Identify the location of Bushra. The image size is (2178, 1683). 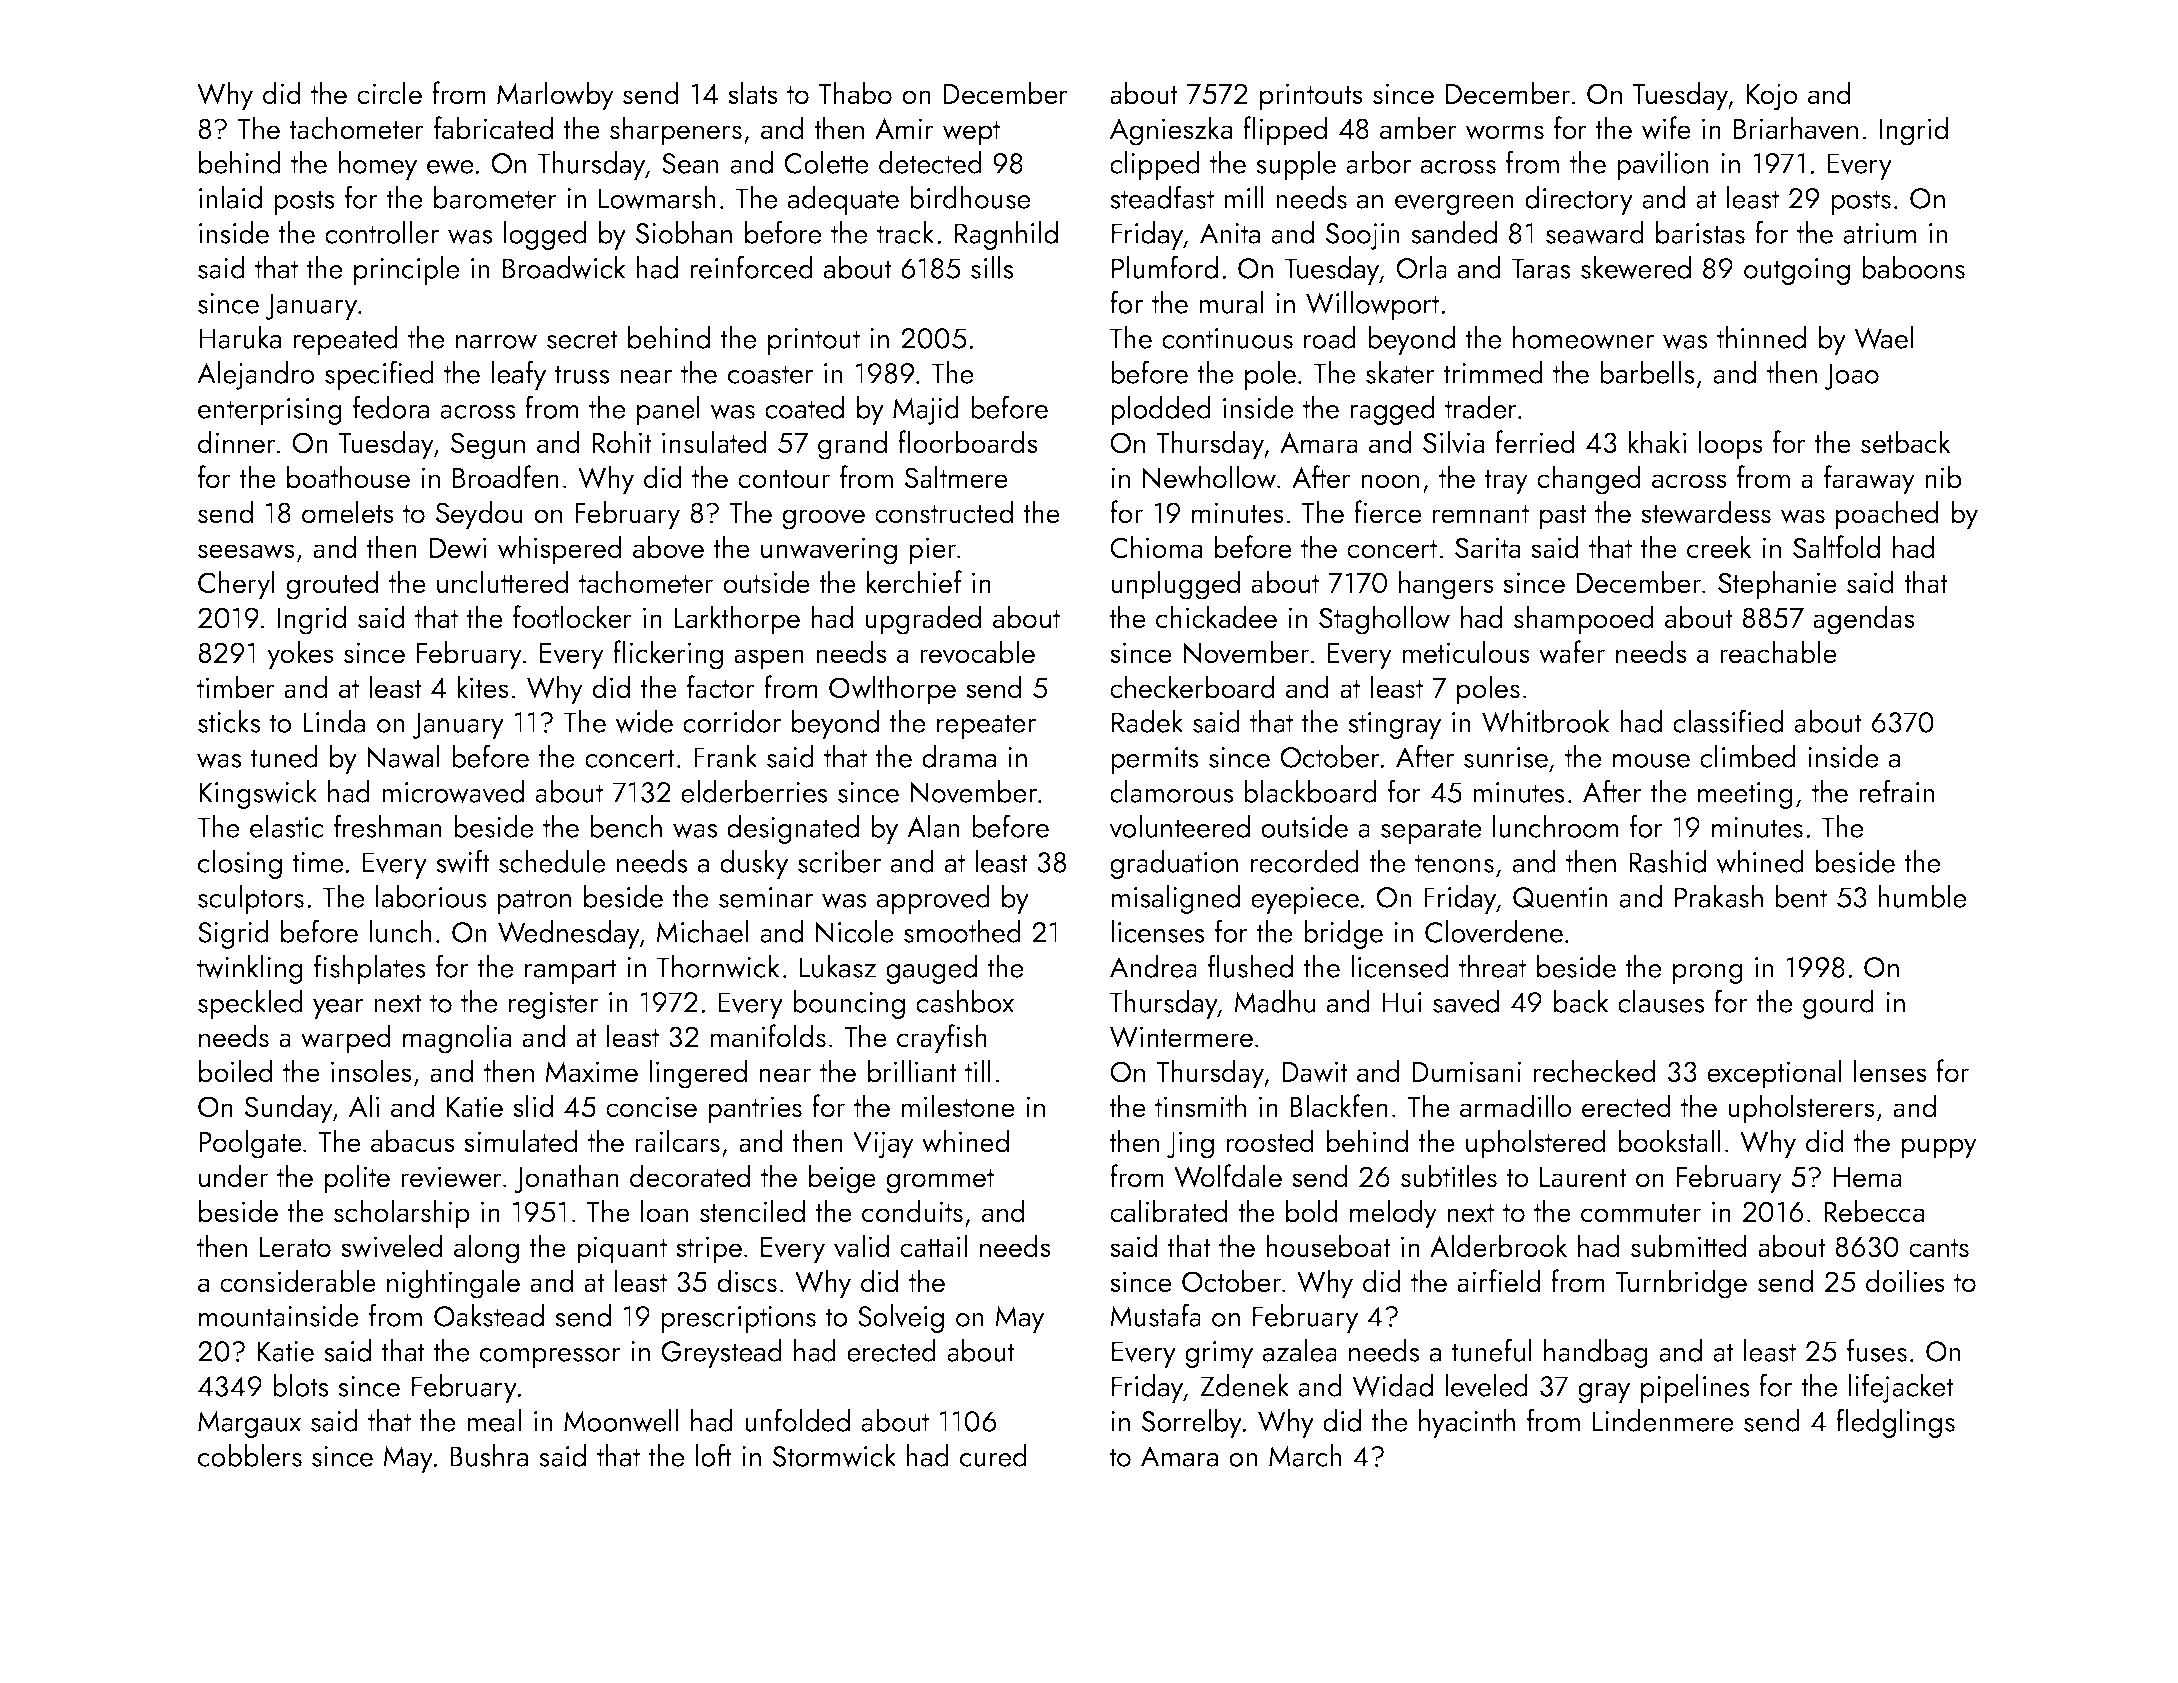
(489, 1455).
